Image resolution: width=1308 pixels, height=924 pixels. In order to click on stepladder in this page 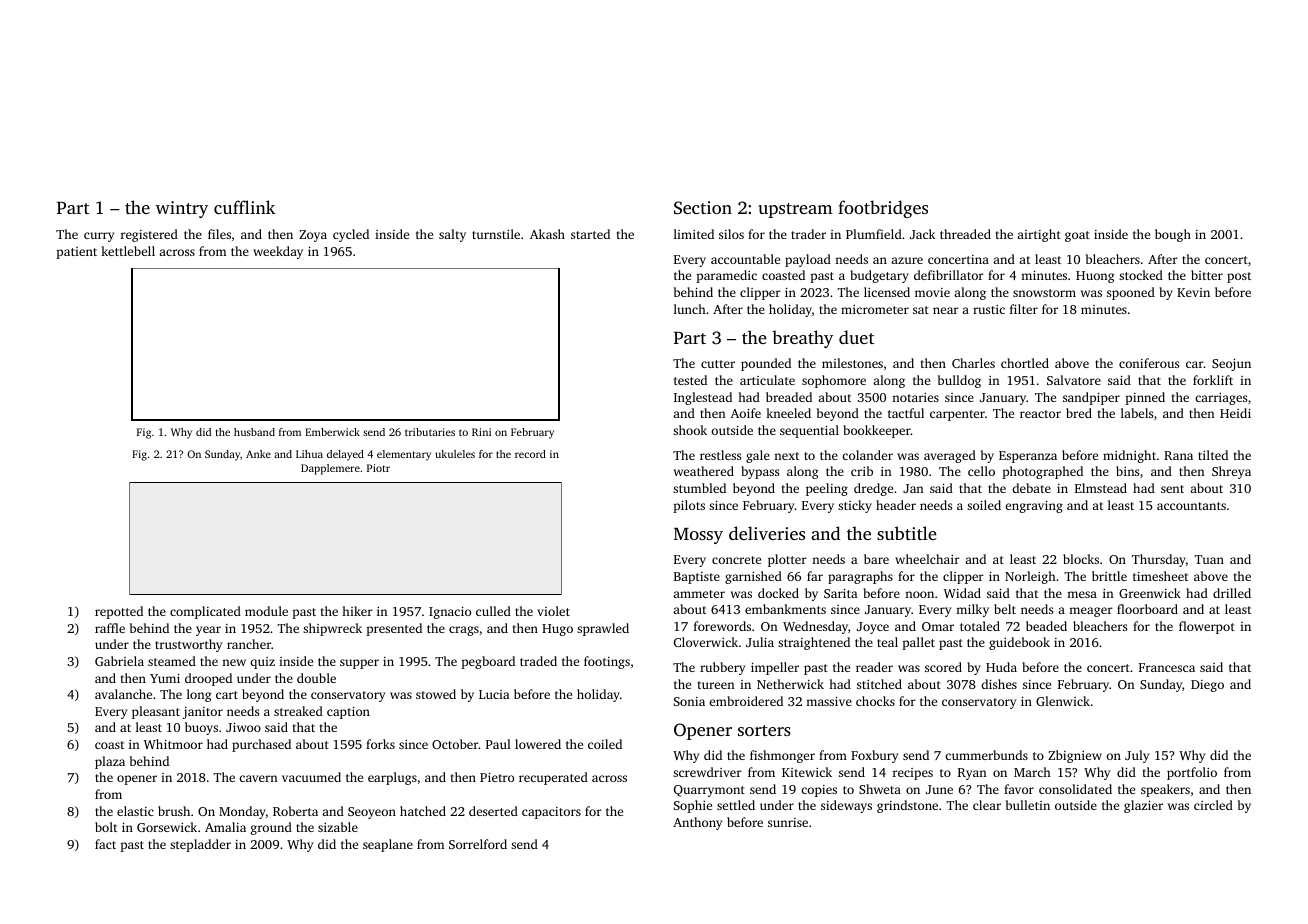, I will do `click(200, 845)`.
